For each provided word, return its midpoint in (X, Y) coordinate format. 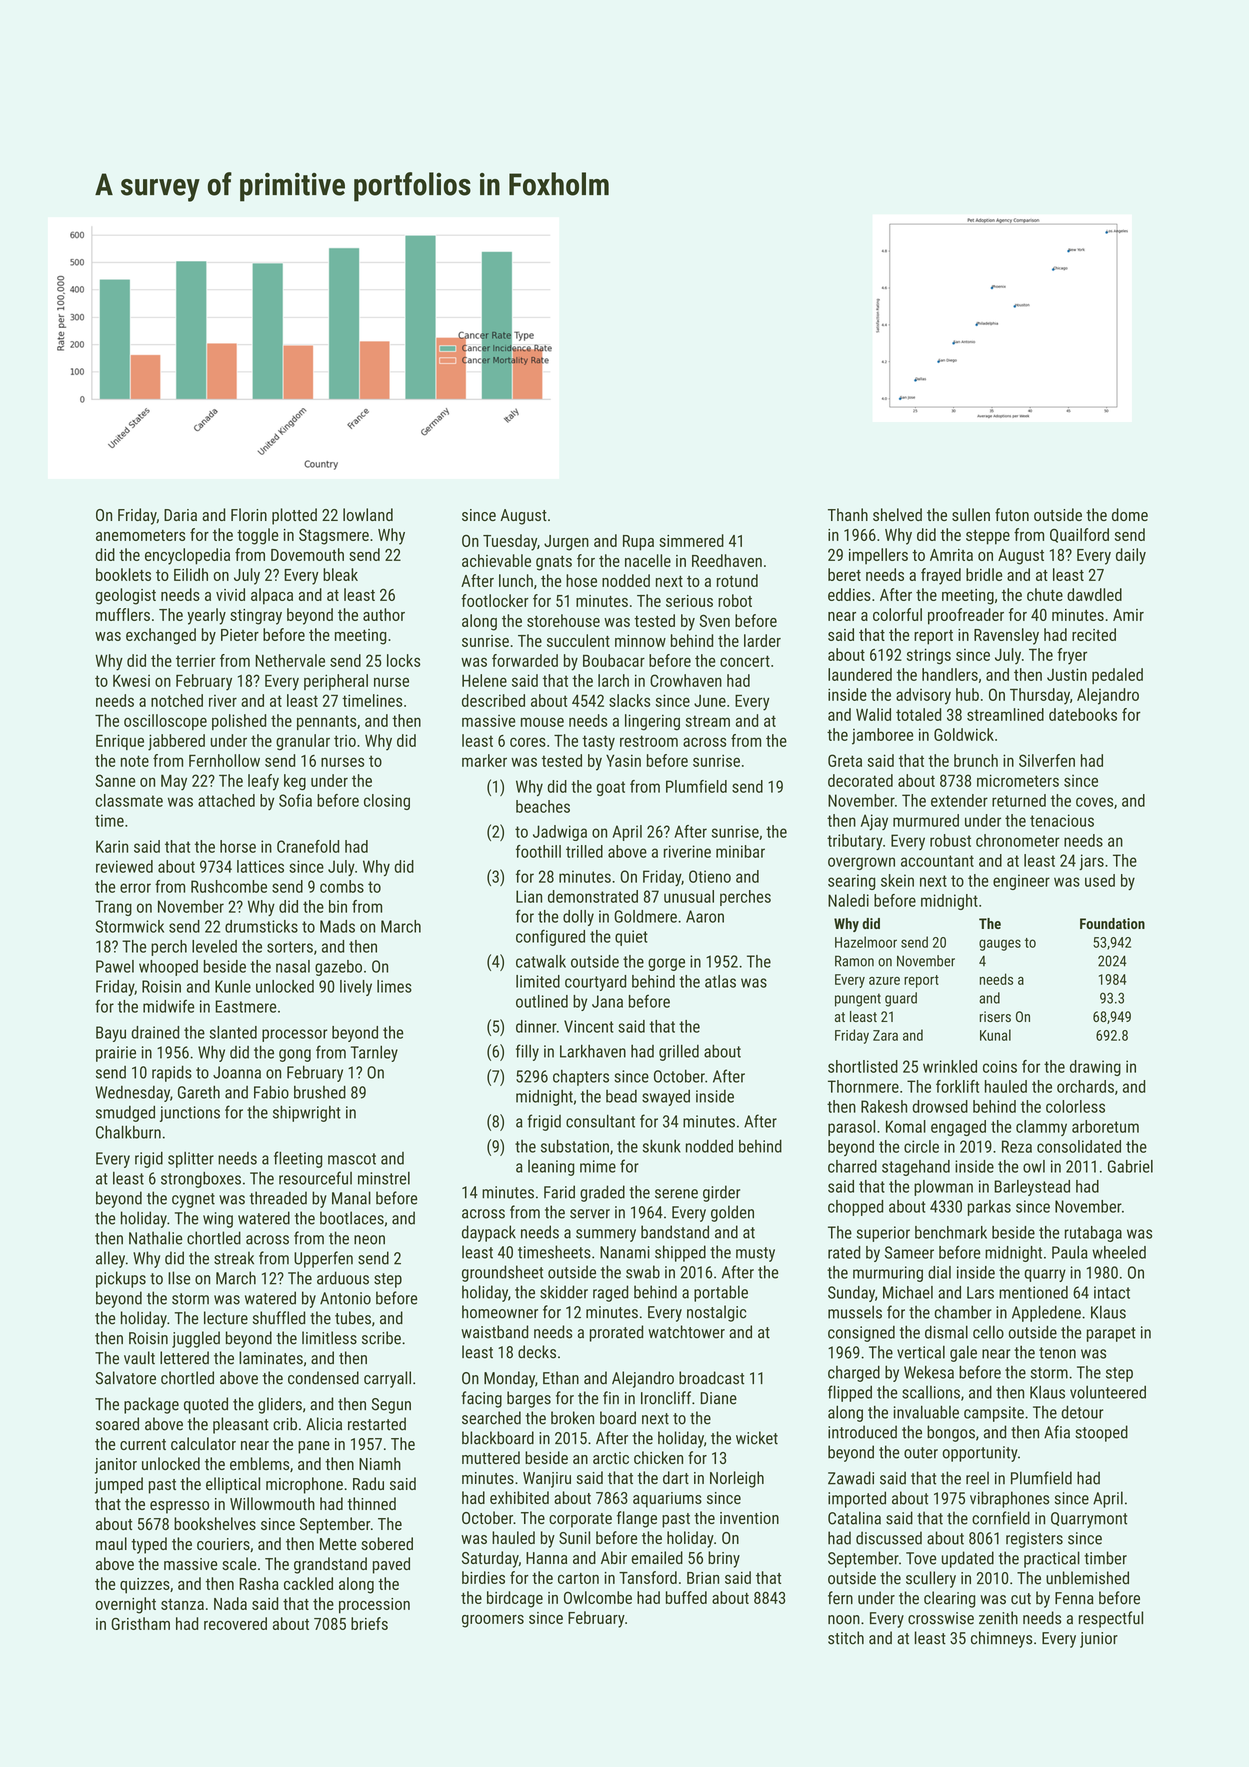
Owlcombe (598, 1597)
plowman (943, 1188)
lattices (260, 866)
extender (959, 800)
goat (611, 788)
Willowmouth (272, 1503)
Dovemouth (307, 554)
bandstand (675, 1232)
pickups (121, 1279)
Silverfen (1047, 760)
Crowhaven (686, 680)
